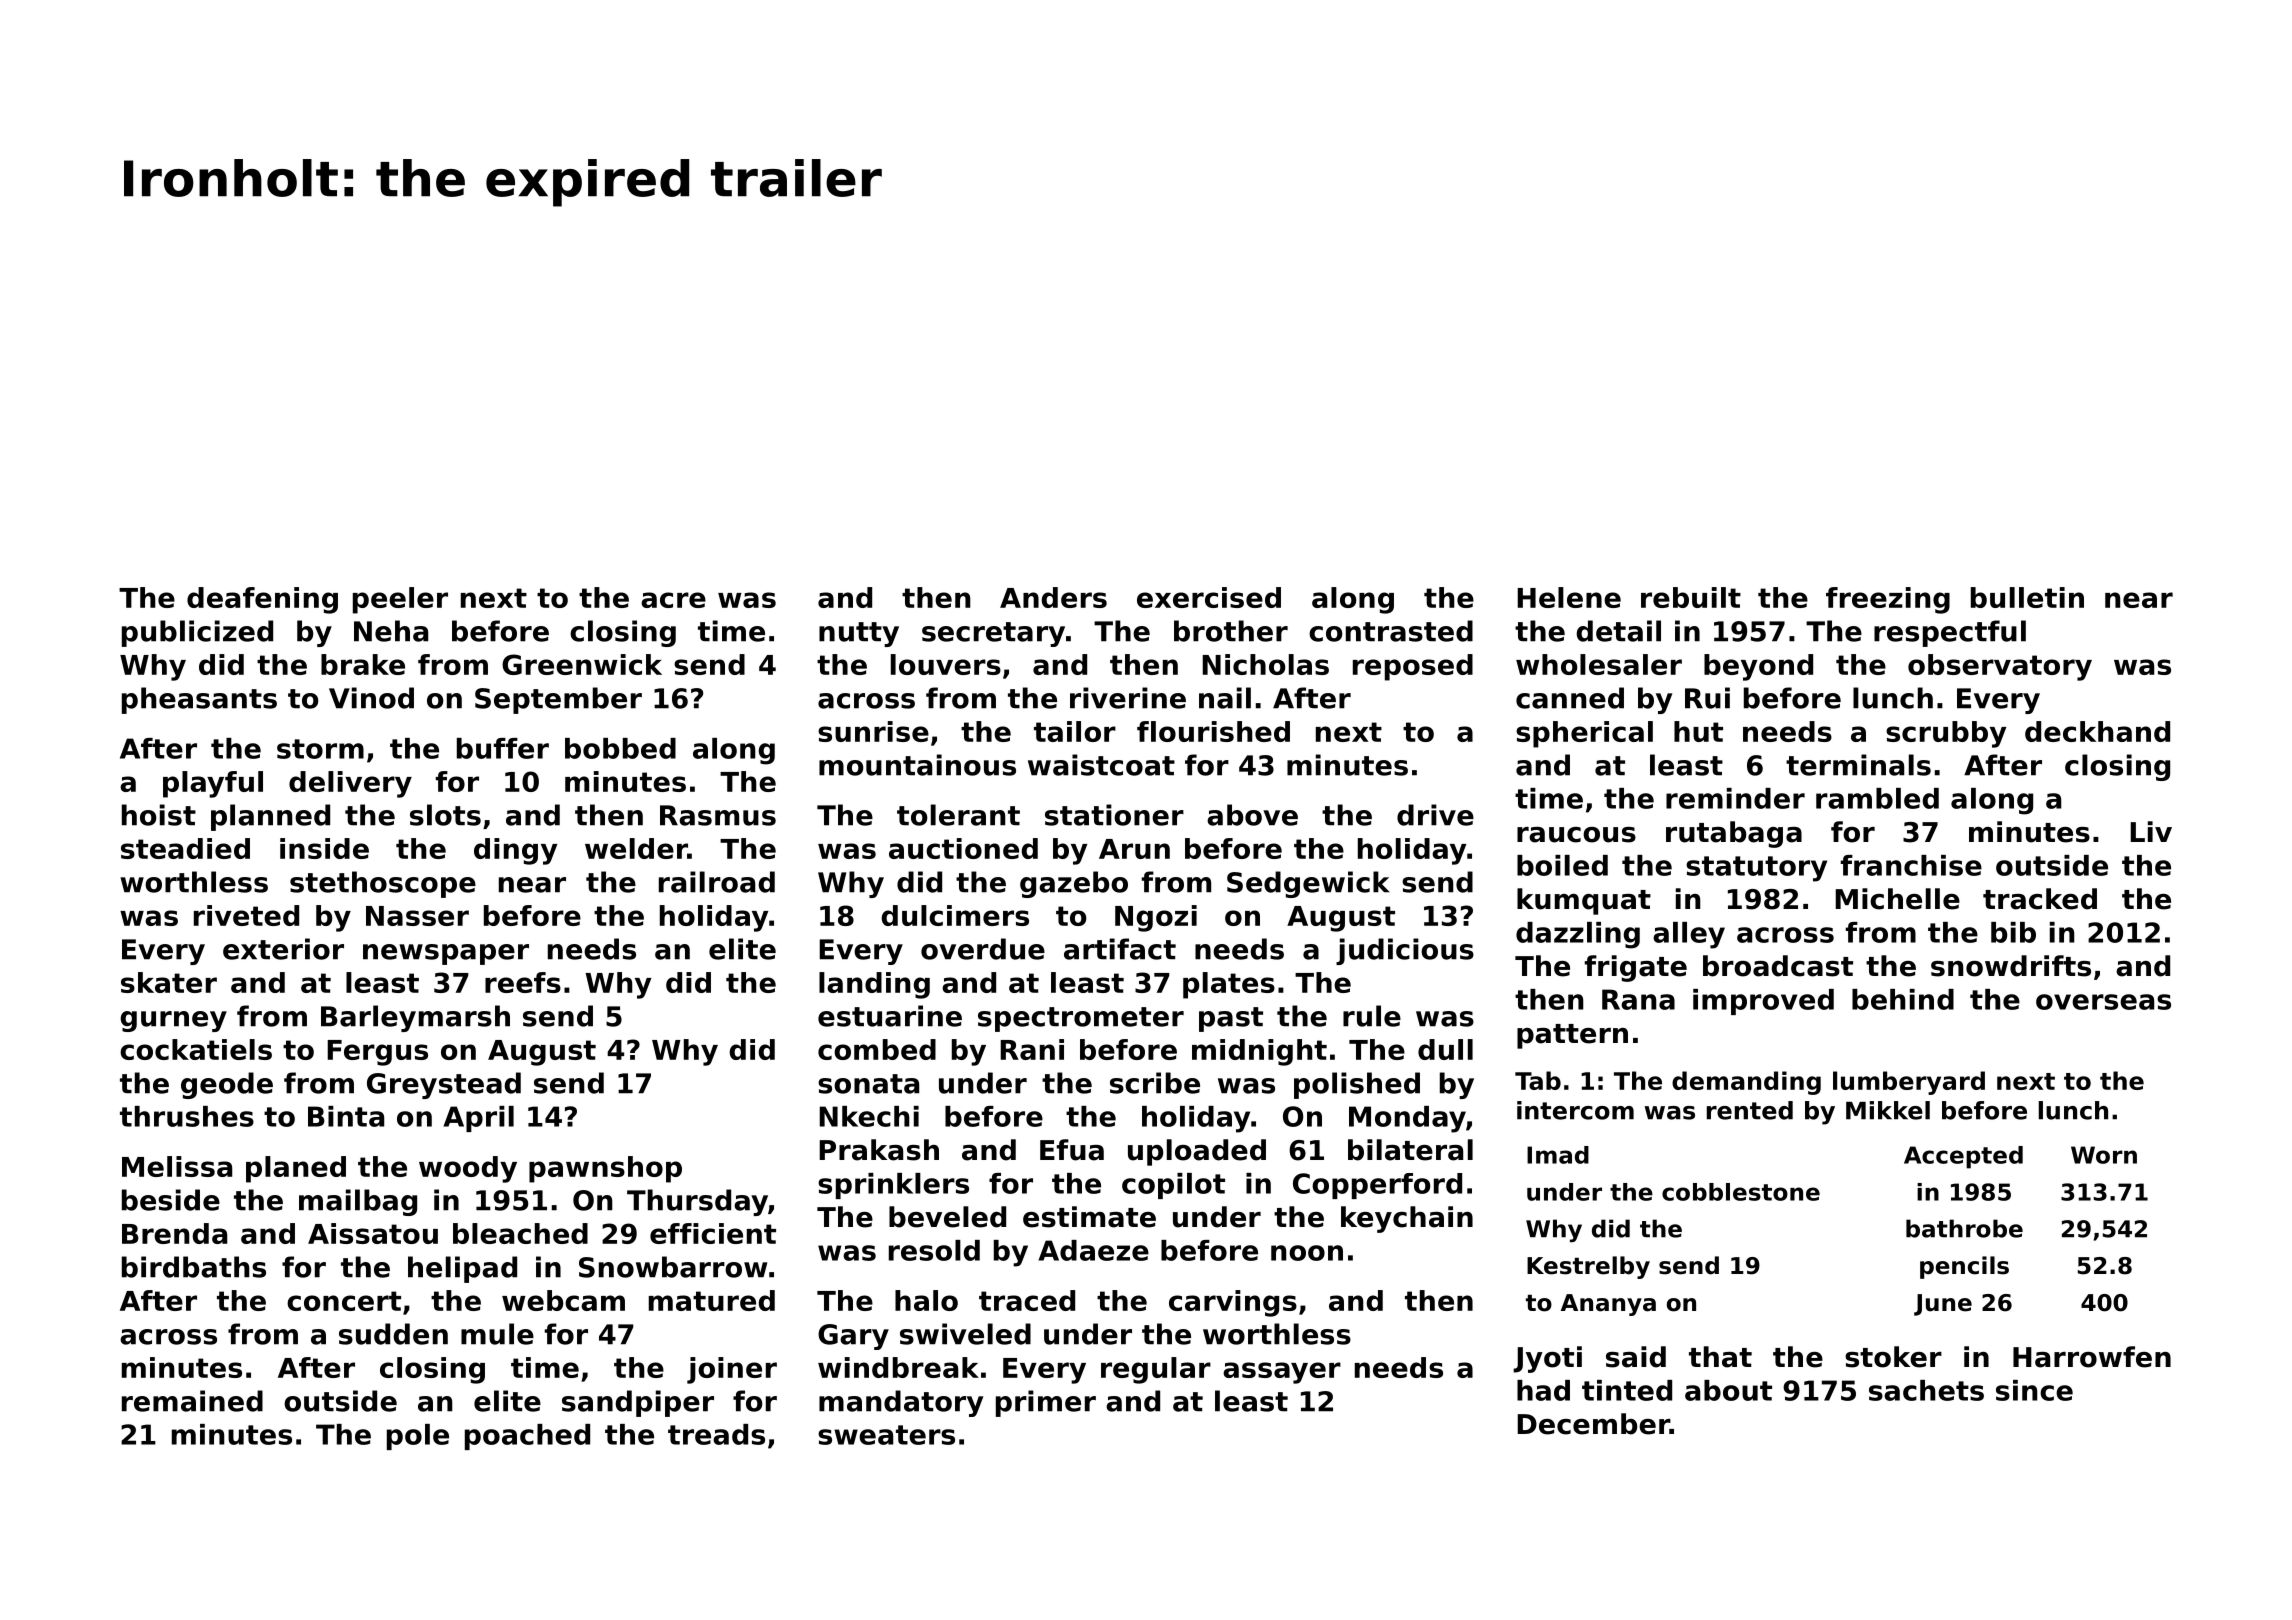 This screenshot has width=2292, height=1620. I want to click on deckhand, so click(2097, 731).
